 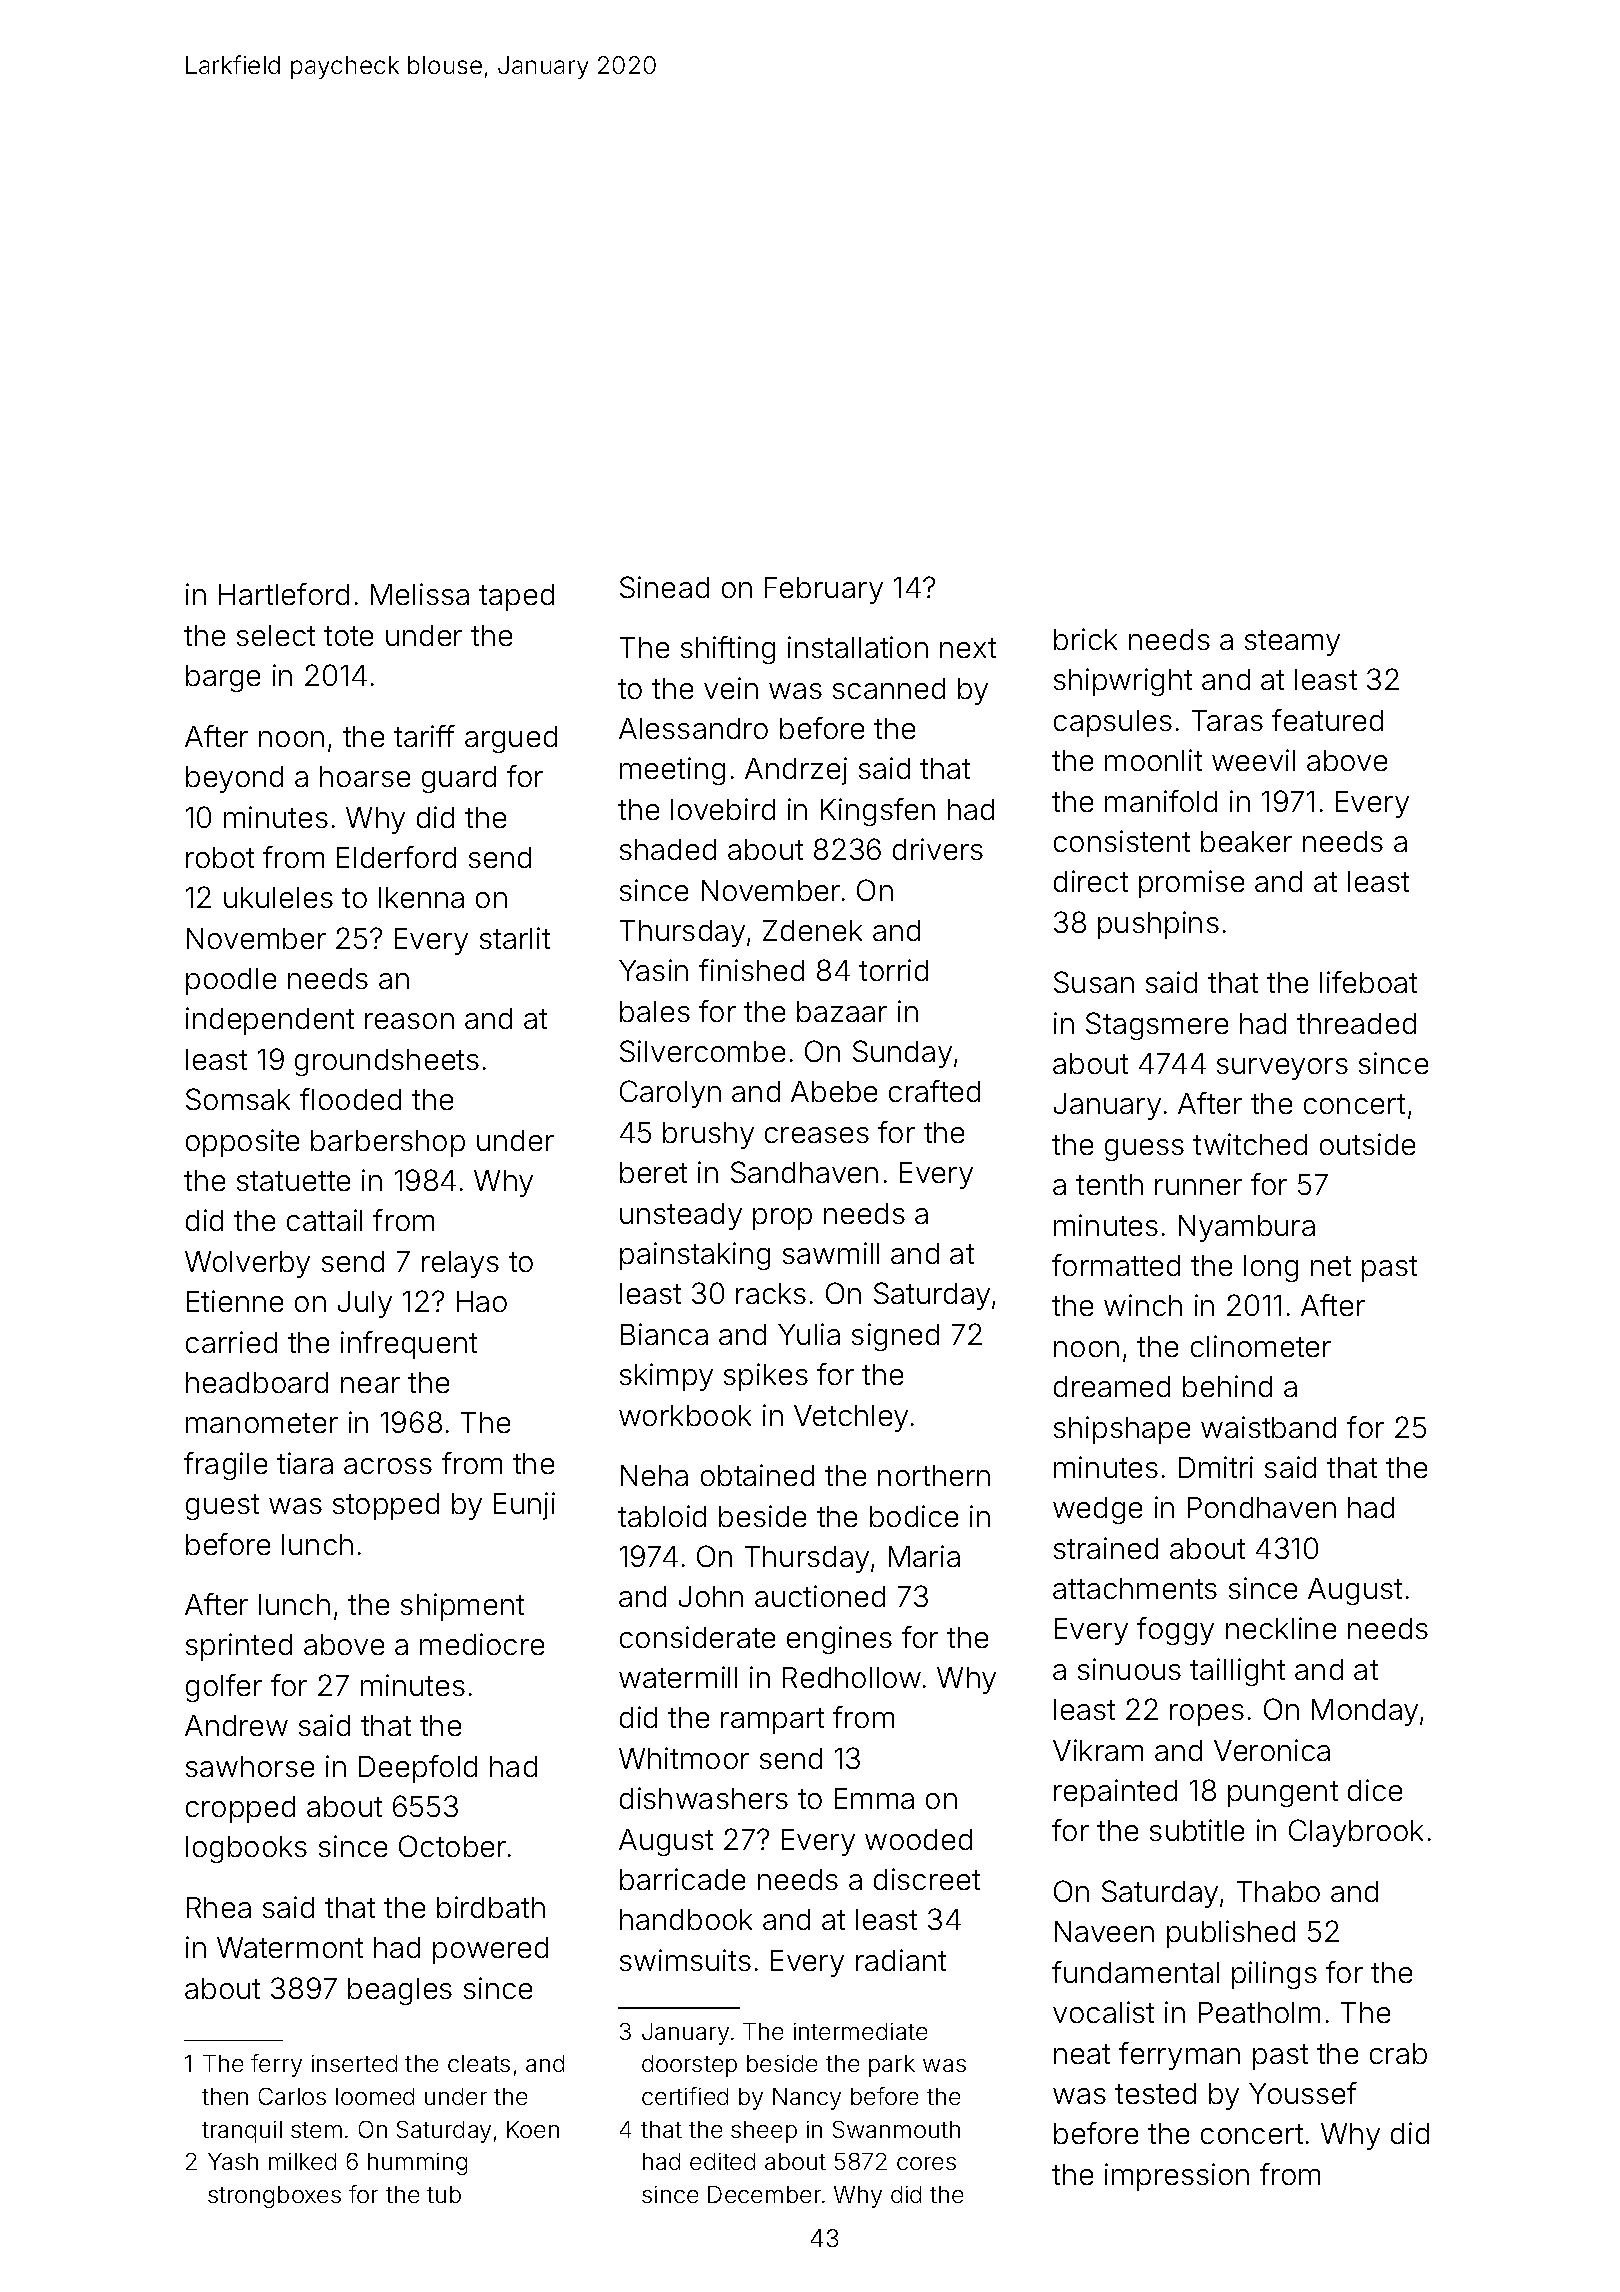 I want to click on Sinead, so click(x=664, y=587).
